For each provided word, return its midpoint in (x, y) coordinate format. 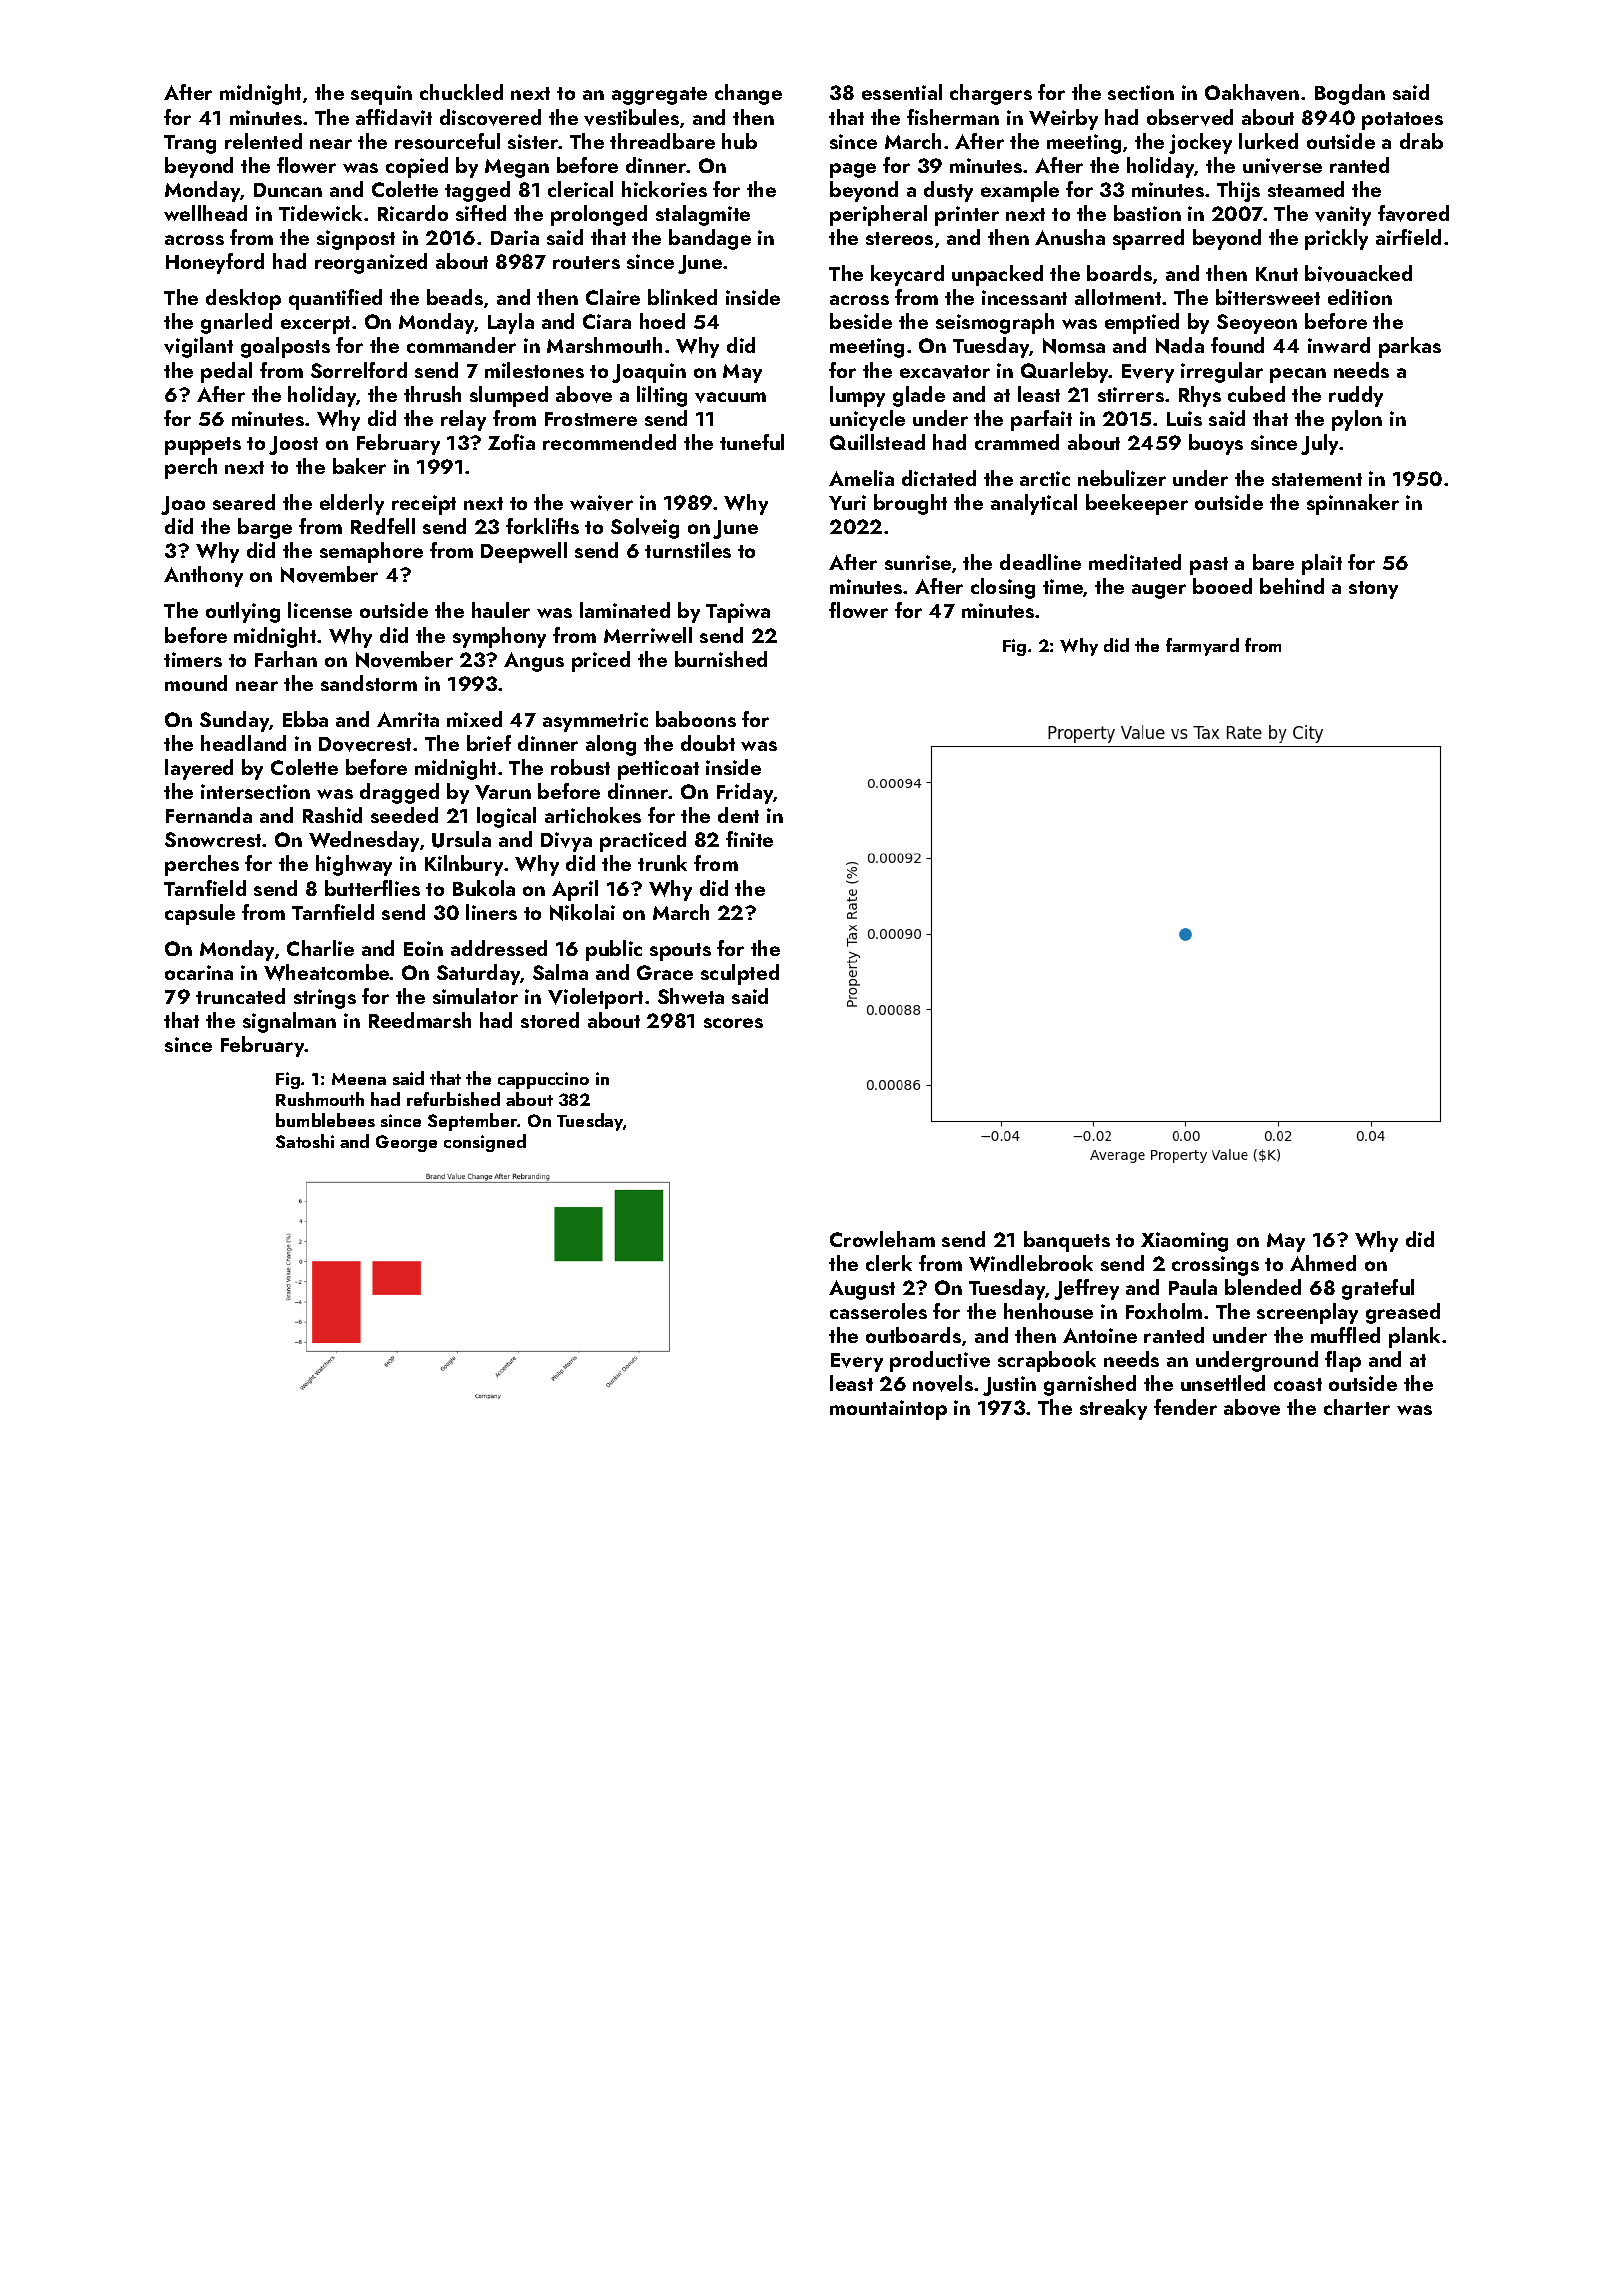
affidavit (394, 117)
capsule (200, 914)
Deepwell (524, 552)
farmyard (1202, 647)
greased (1403, 1313)
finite (749, 839)
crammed (1017, 442)
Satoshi (305, 1141)
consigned (485, 1143)
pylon (1357, 420)
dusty (948, 191)
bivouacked (1358, 273)
